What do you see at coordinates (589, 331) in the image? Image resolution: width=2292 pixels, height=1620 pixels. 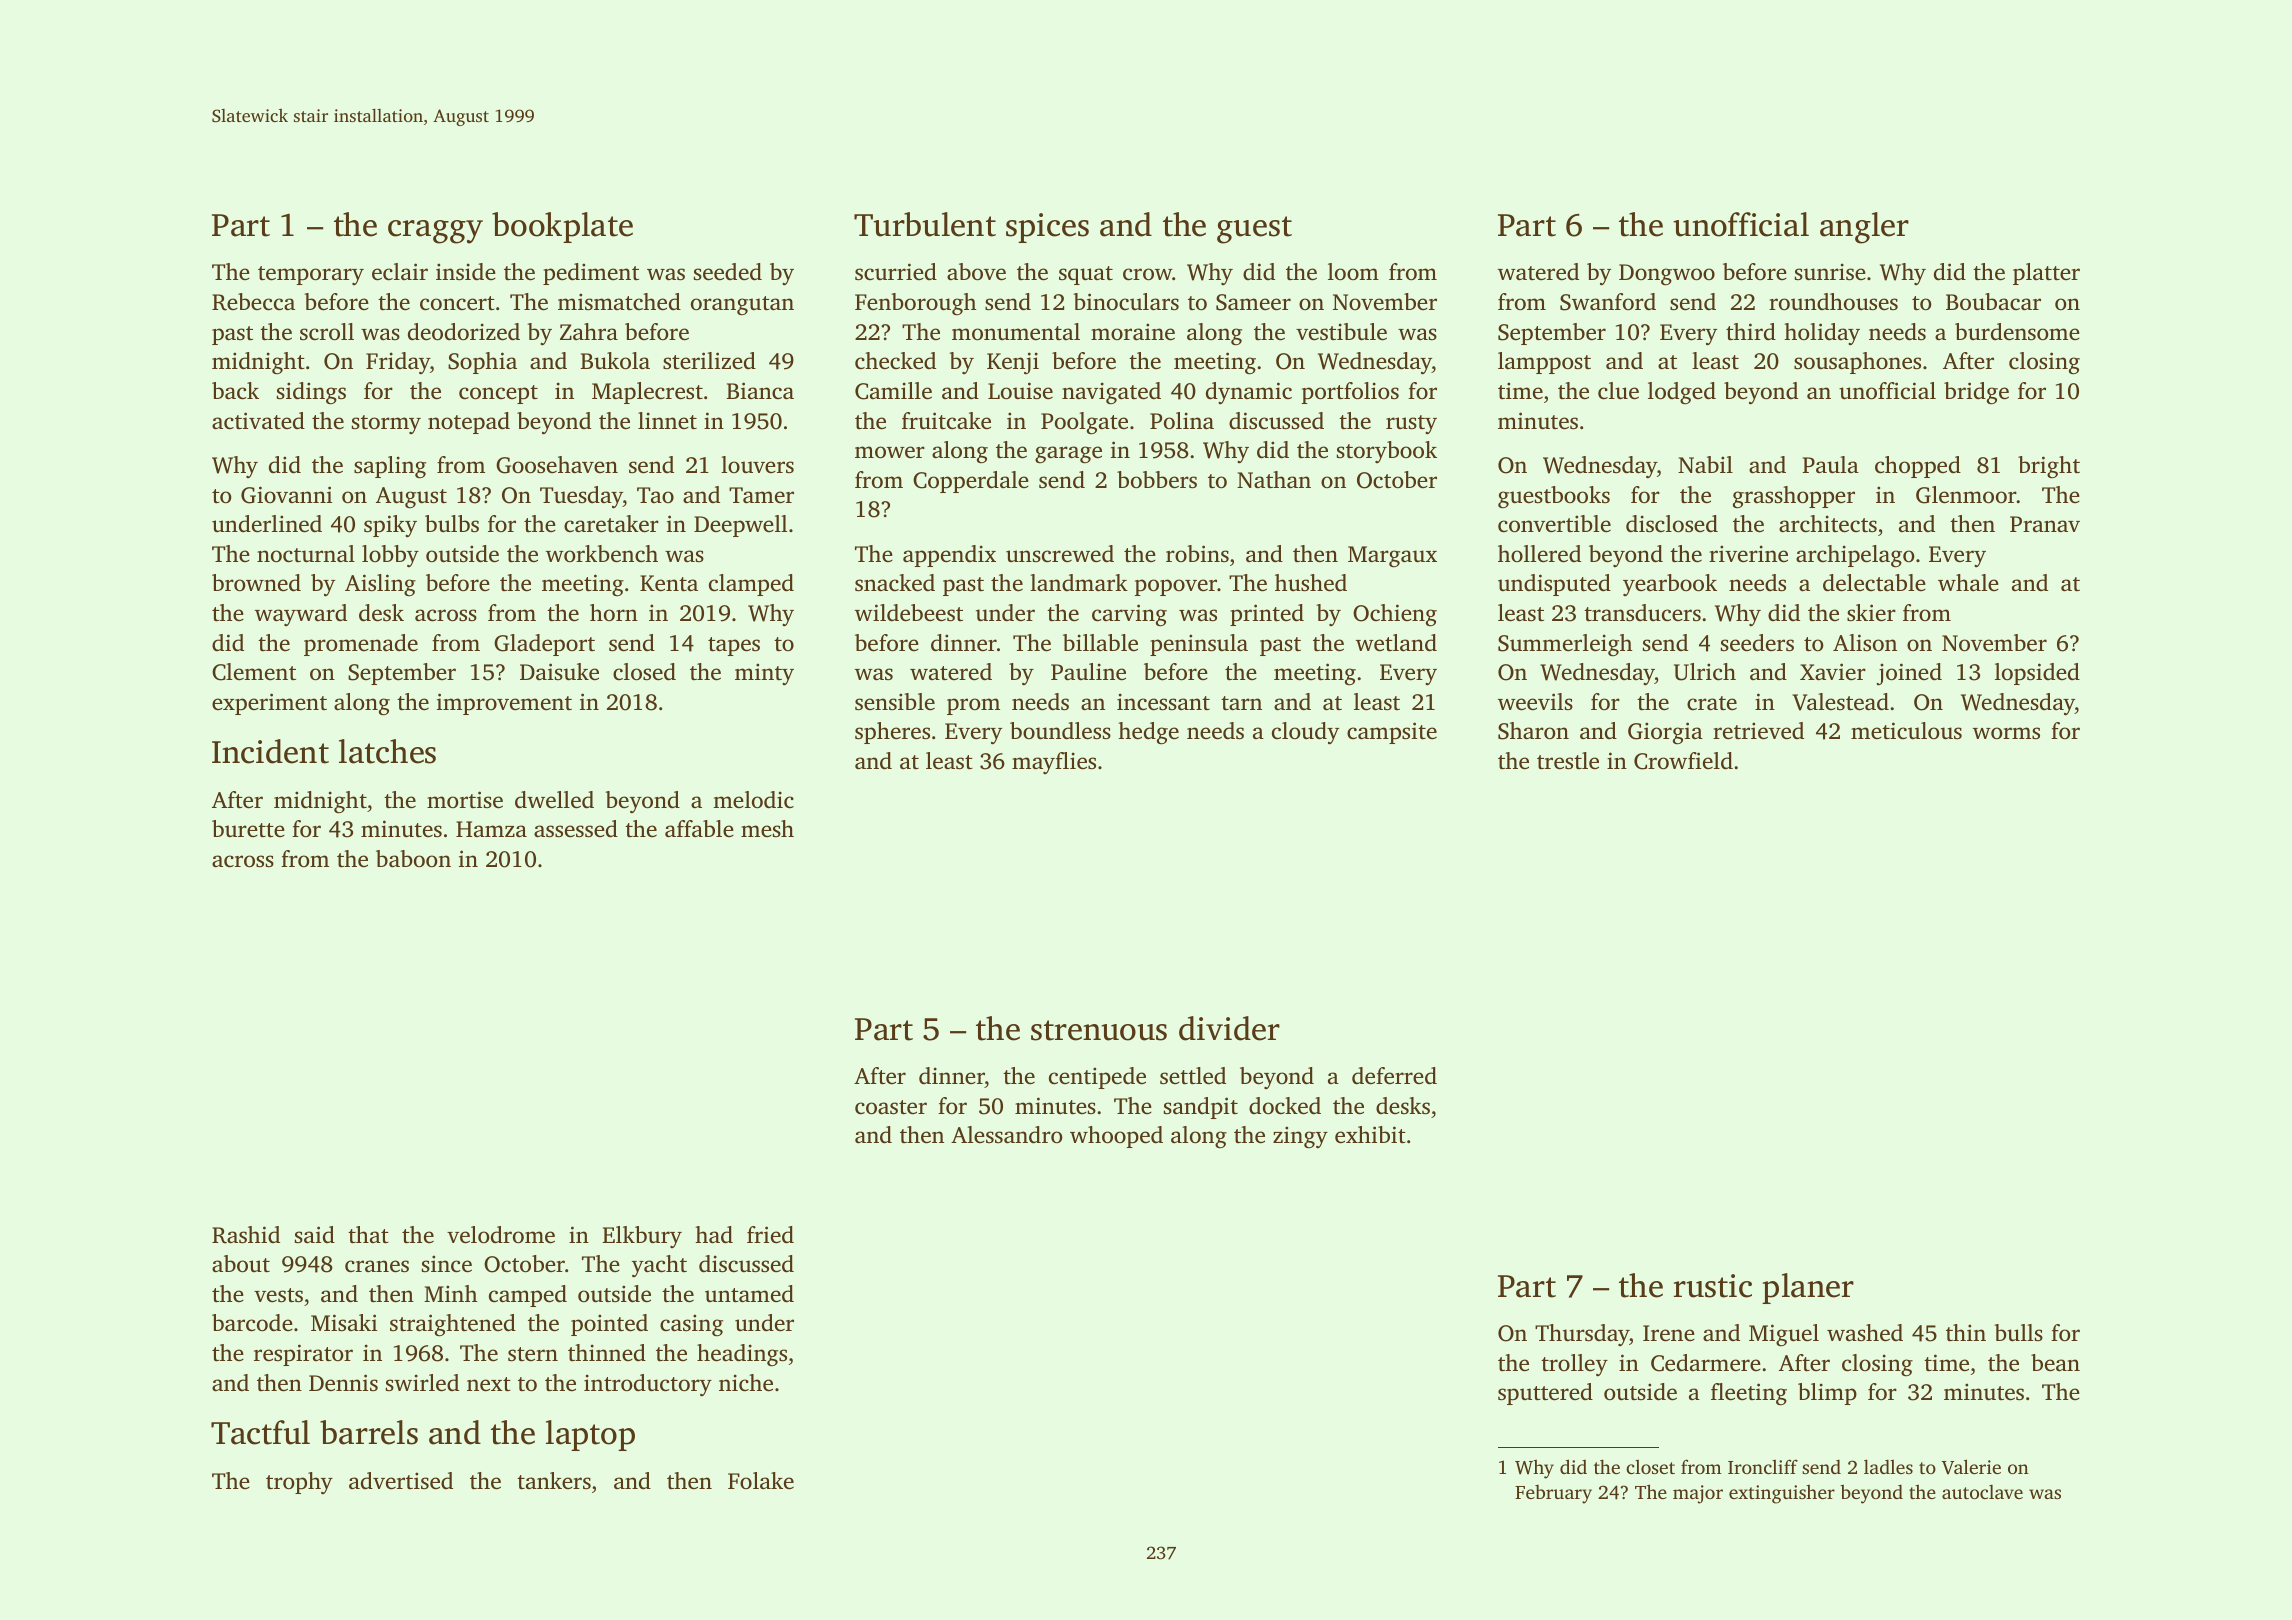 I see `Zahra` at bounding box center [589, 331].
